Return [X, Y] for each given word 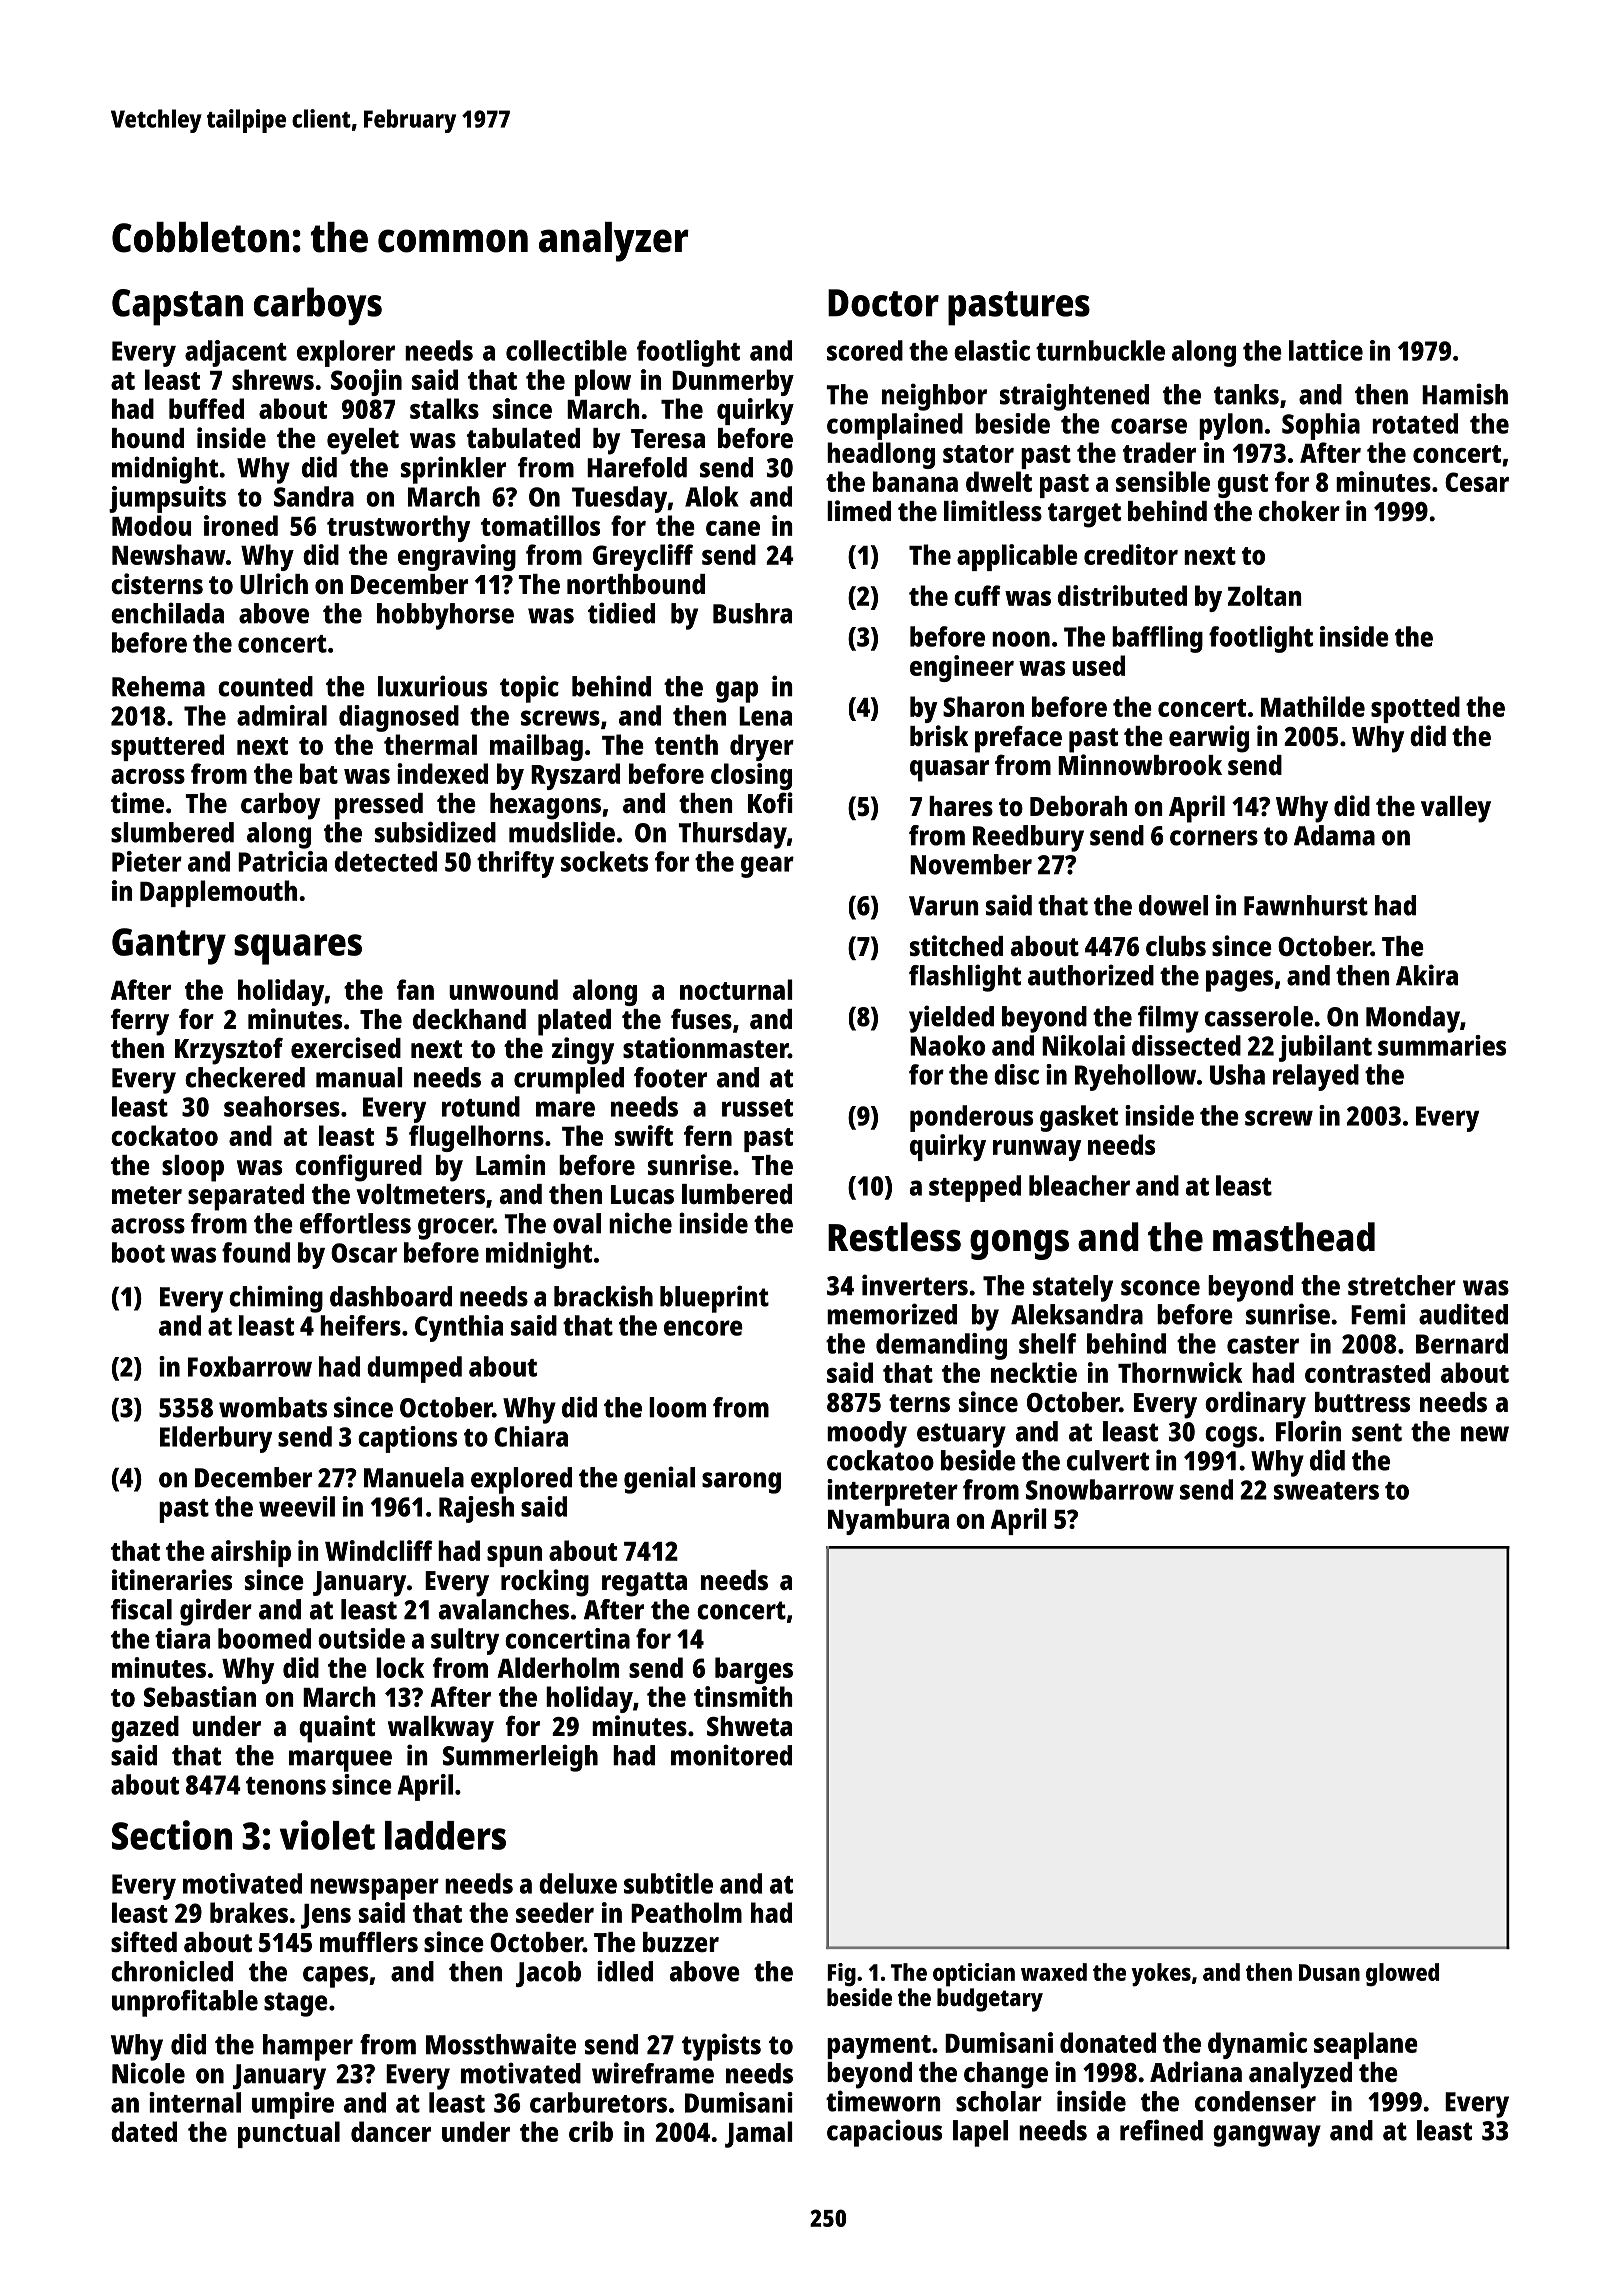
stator [978, 454]
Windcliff [379, 1550]
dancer [391, 2131]
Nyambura [888, 1521]
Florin [1308, 1431]
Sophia [1321, 426]
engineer [962, 668]
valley [1456, 809]
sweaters [1326, 1491]
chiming [276, 1299]
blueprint [714, 1299]
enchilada [167, 613]
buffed [206, 408]
